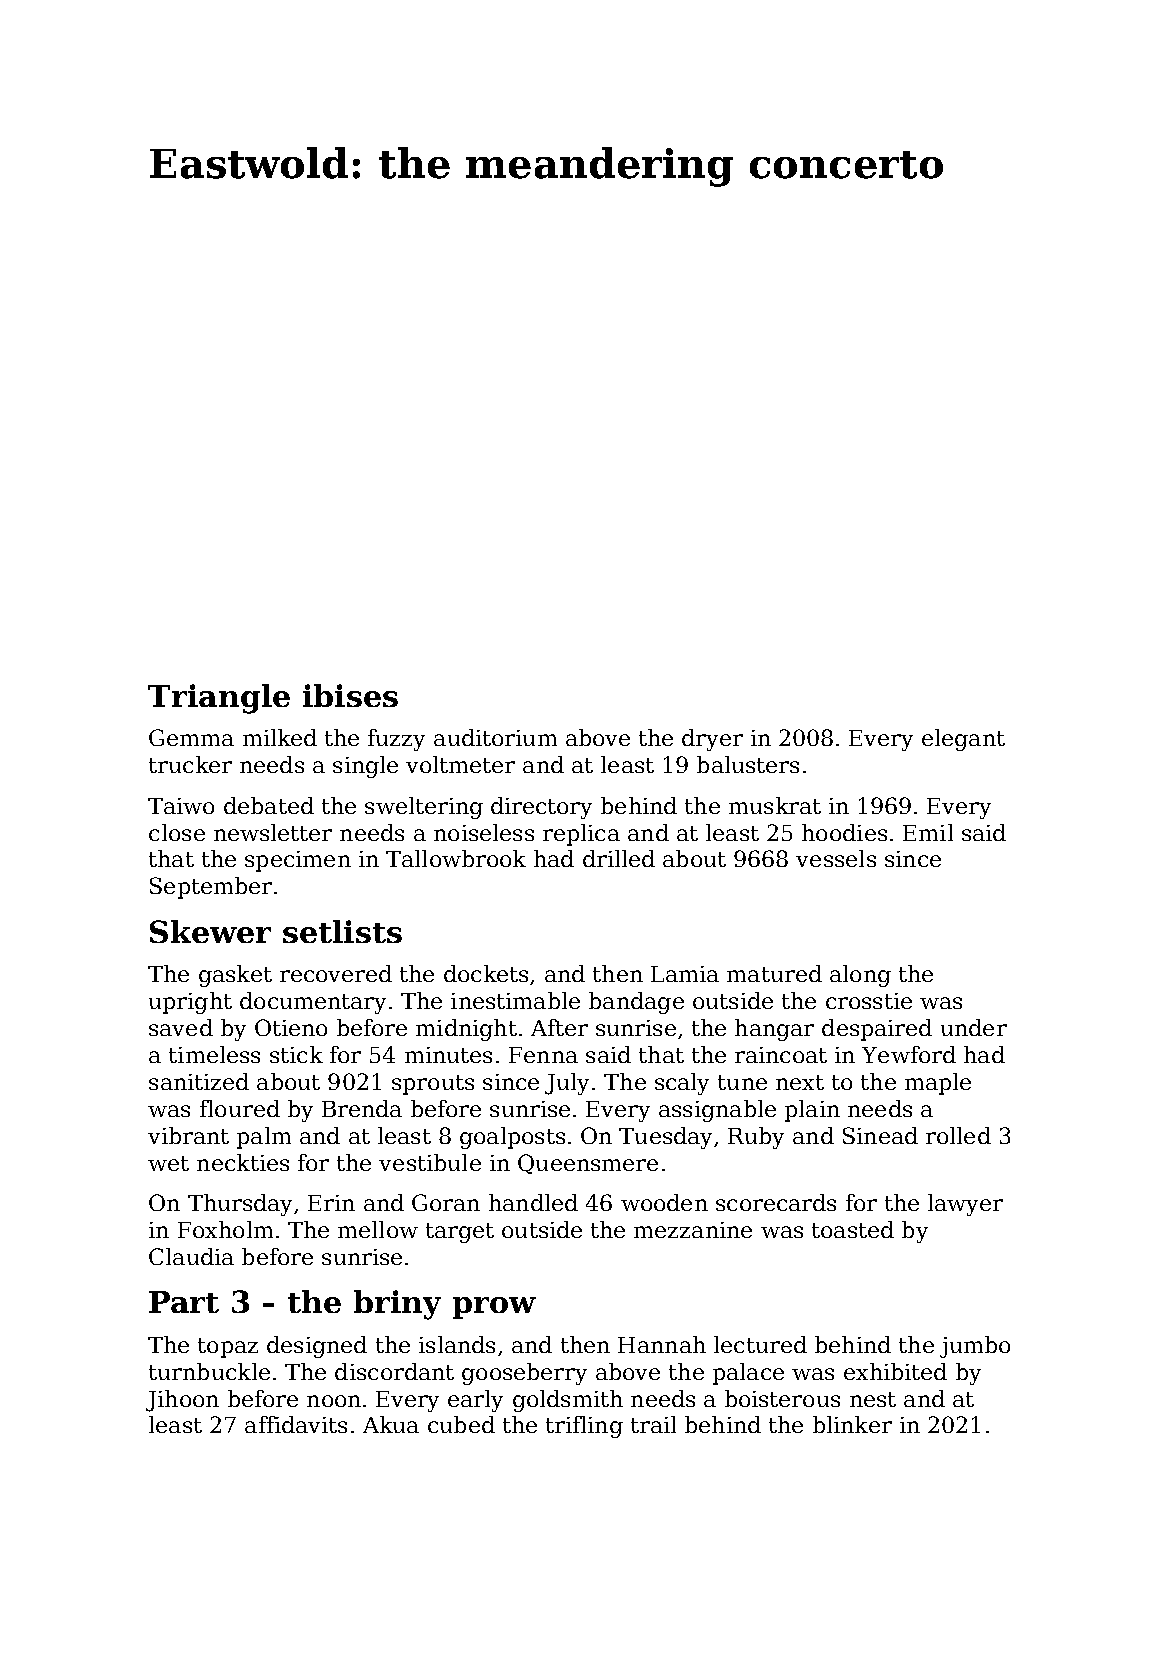  Describe the element at coordinates (963, 740) in the screenshot. I see `elegant` at that location.
